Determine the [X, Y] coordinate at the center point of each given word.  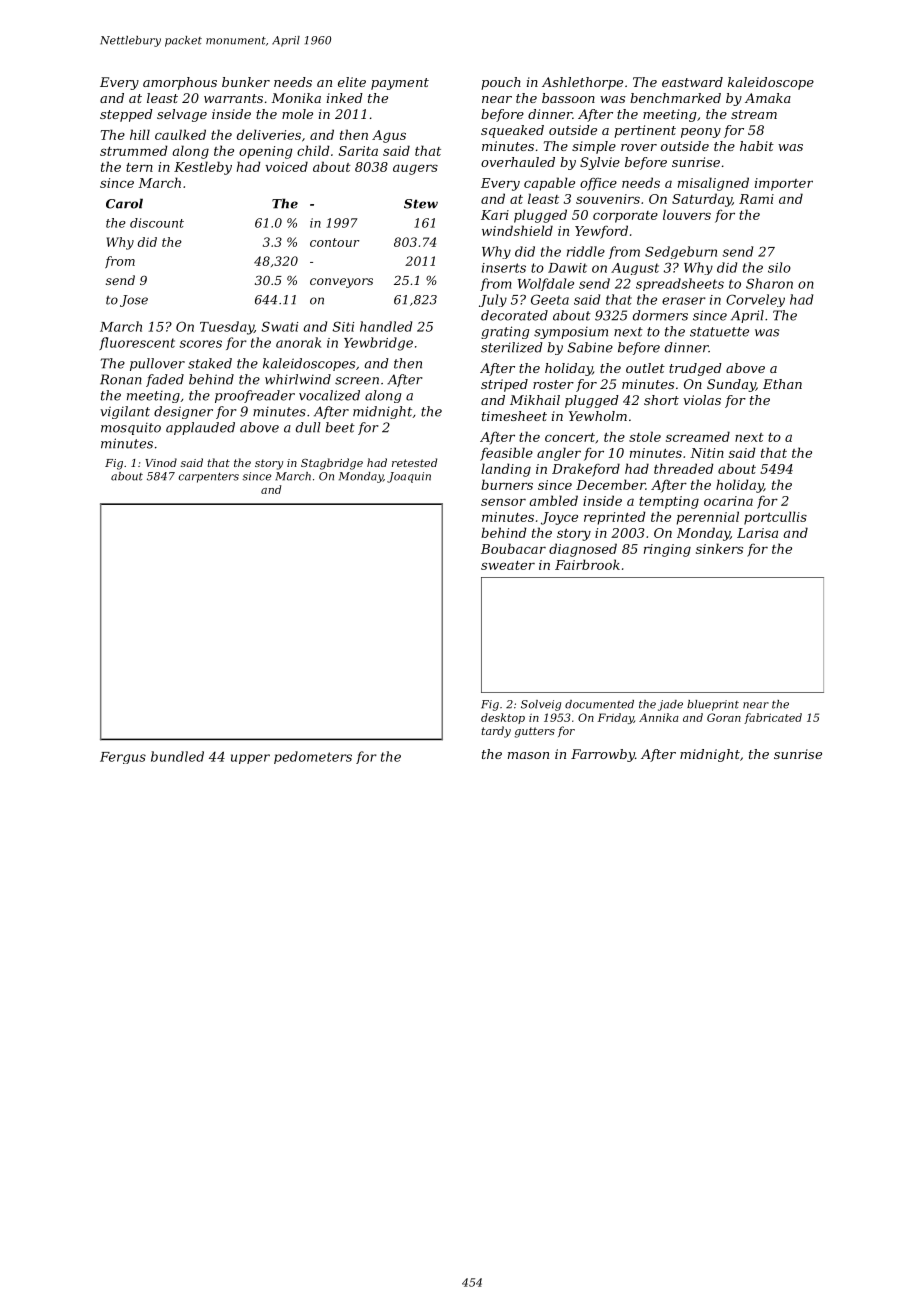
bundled [177, 756]
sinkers [719, 548]
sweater [508, 565]
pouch [501, 83]
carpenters [209, 478]
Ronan [121, 379]
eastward [692, 82]
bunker [246, 82]
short [661, 400]
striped [504, 385]
